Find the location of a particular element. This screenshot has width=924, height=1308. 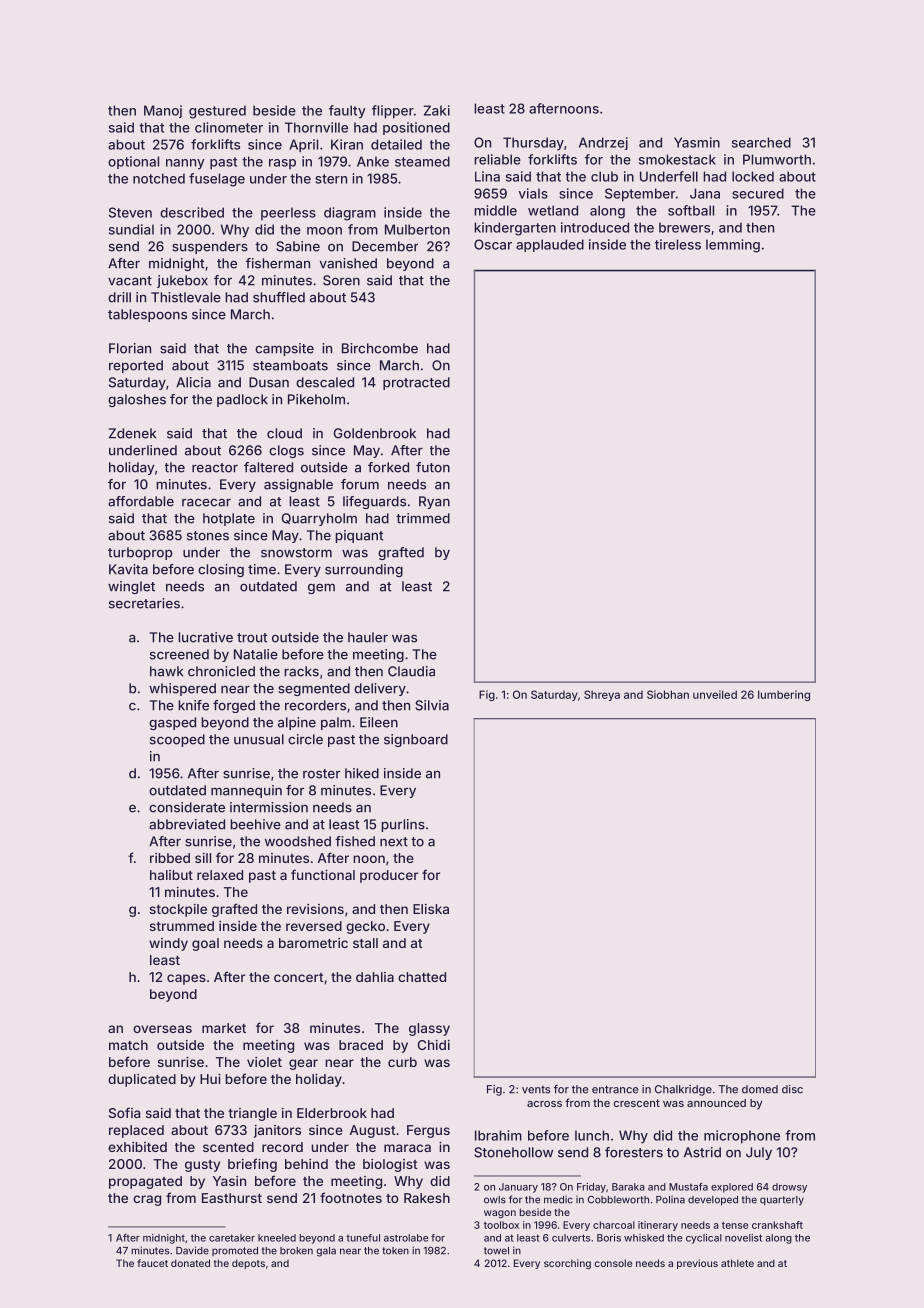

lemming is located at coordinates (733, 246).
